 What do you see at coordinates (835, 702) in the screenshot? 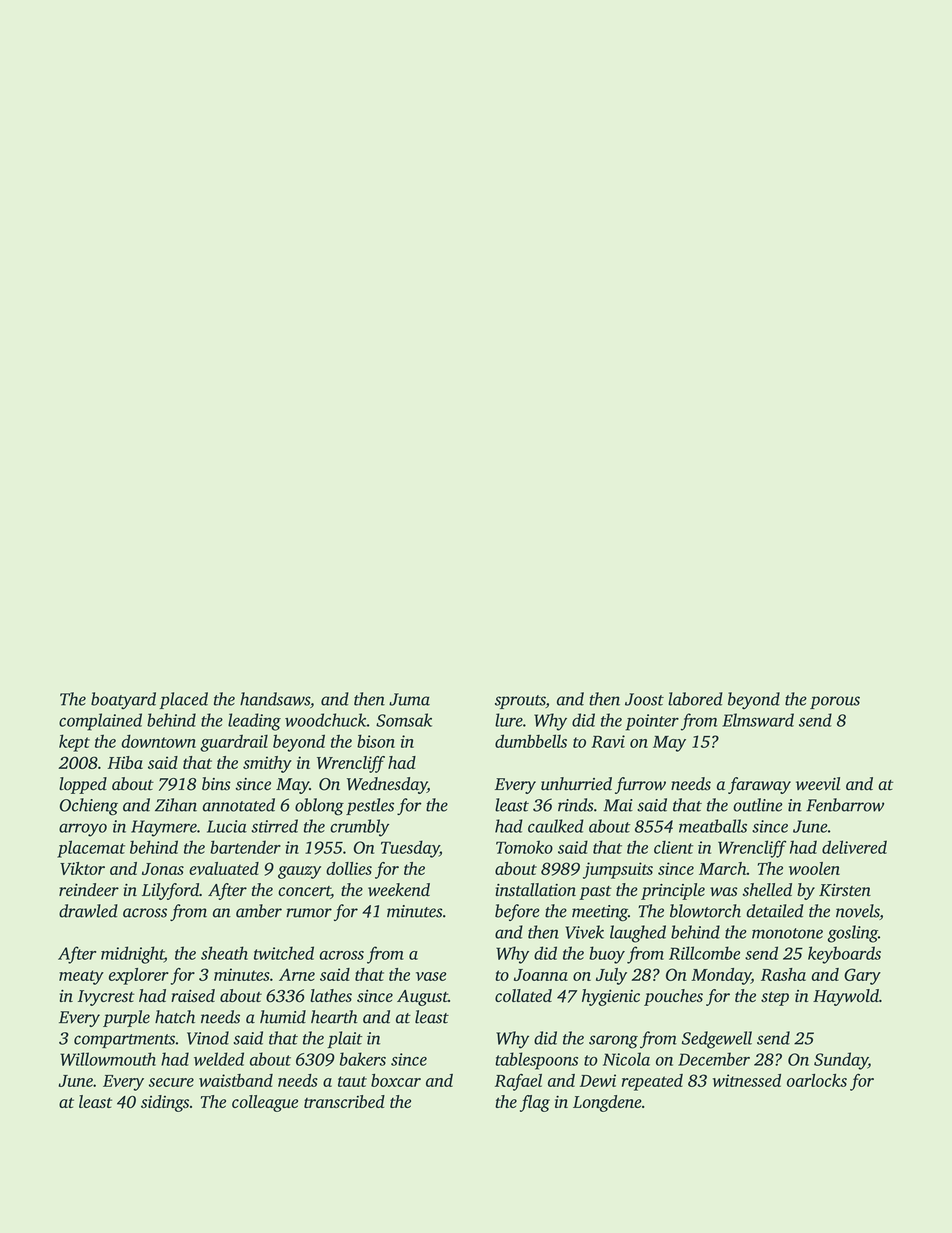
I see `porous` at bounding box center [835, 702].
